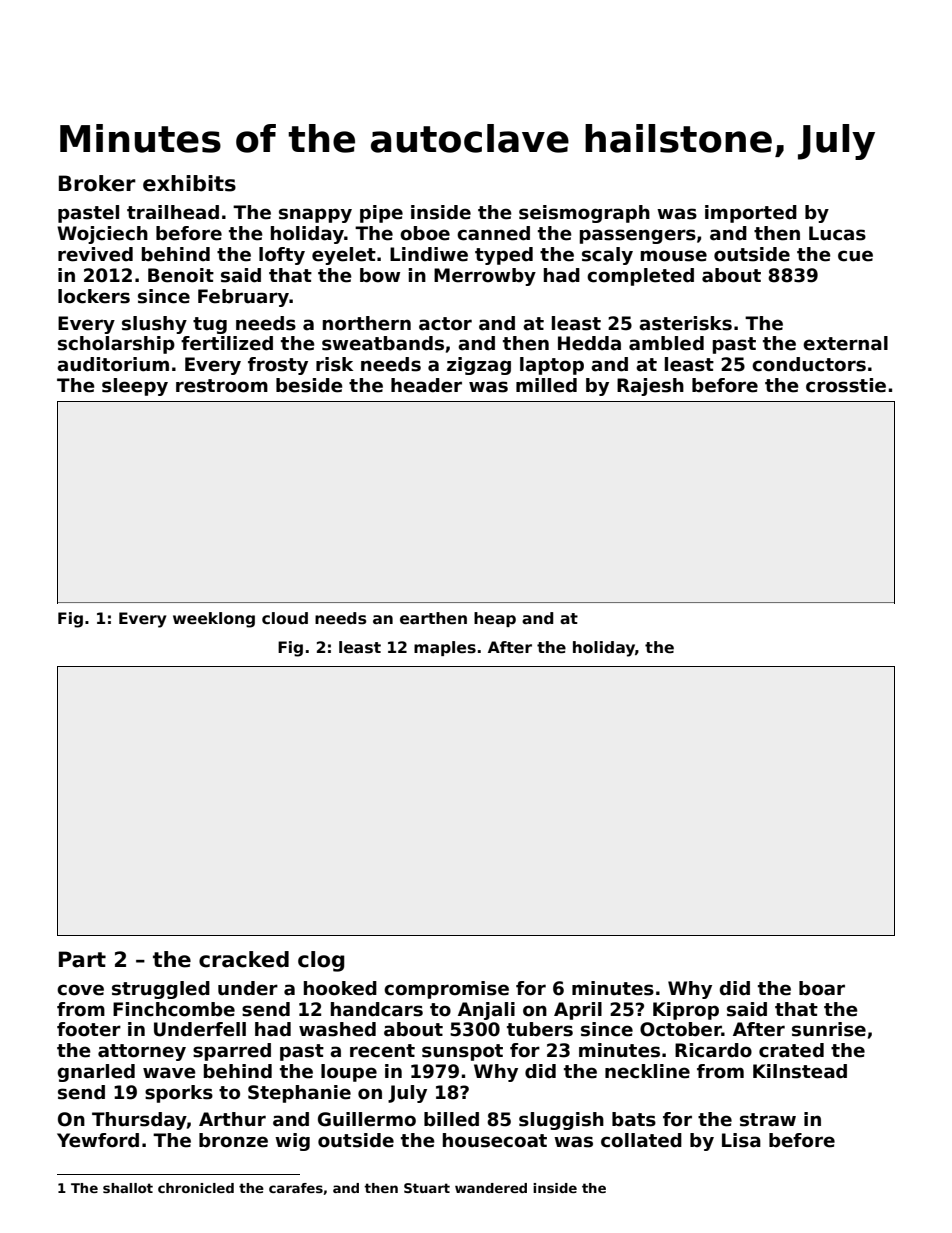 This document has width=952, height=1233. Describe the element at coordinates (540, 1029) in the document. I see `tubers` at that location.
